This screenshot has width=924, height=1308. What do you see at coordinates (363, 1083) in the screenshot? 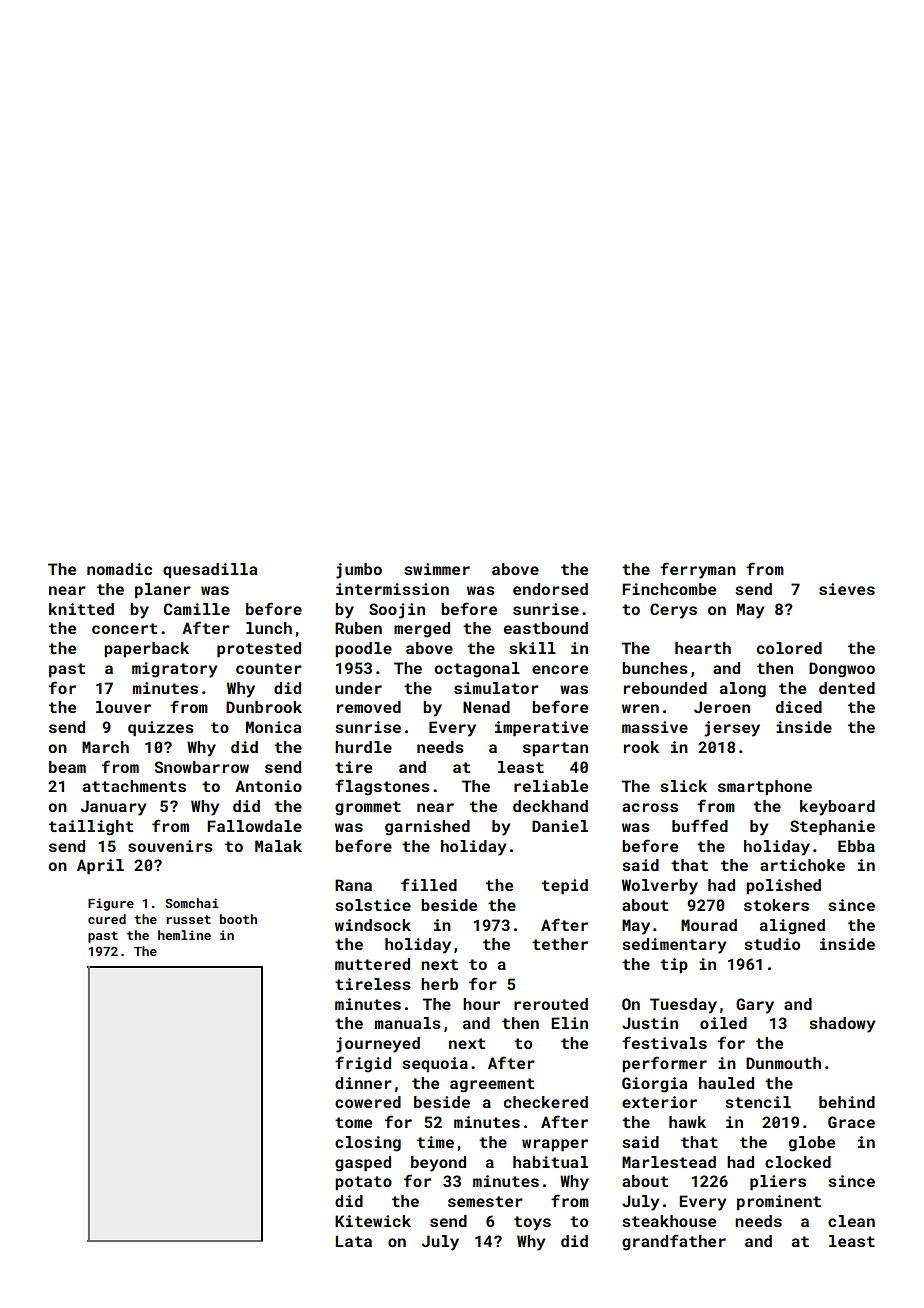
I see `dinner` at bounding box center [363, 1083].
